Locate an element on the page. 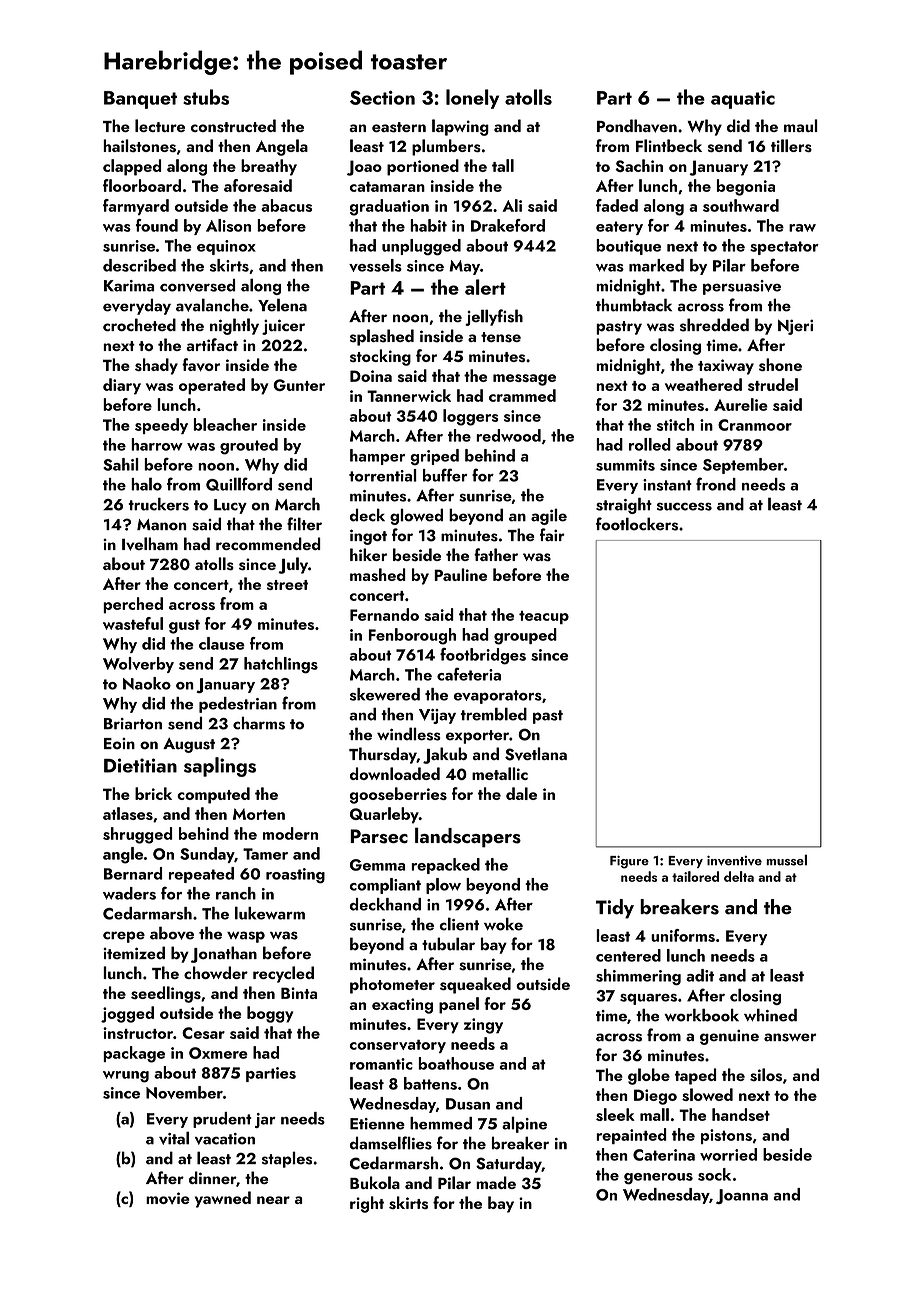 This page has height=1308, width=924. unplugged is located at coordinates (421, 247).
